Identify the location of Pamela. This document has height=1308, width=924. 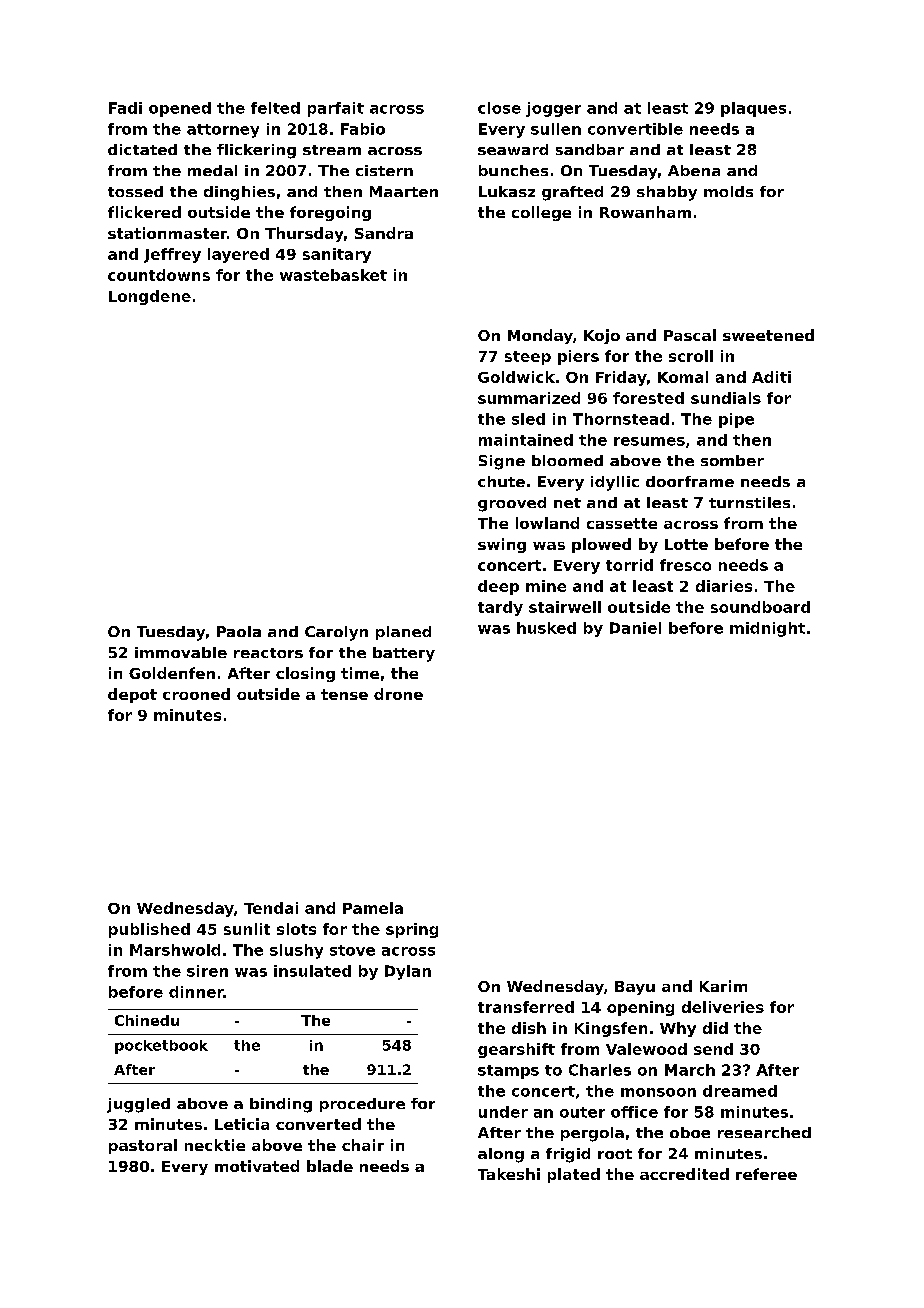
(373, 908).
